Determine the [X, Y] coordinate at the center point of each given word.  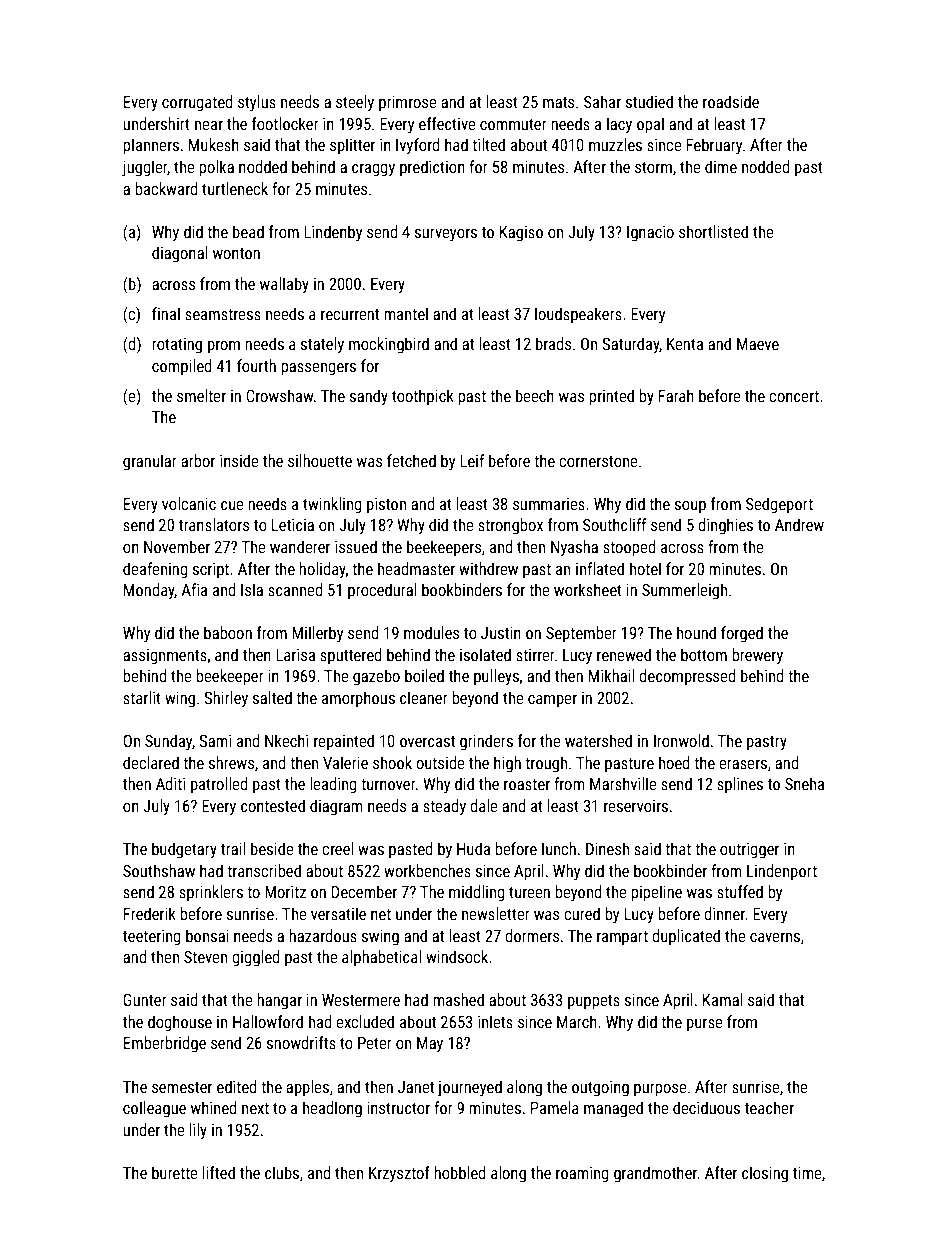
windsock [457, 956]
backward [166, 188]
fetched [411, 460]
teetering [152, 938]
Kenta [685, 344]
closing [765, 1174]
